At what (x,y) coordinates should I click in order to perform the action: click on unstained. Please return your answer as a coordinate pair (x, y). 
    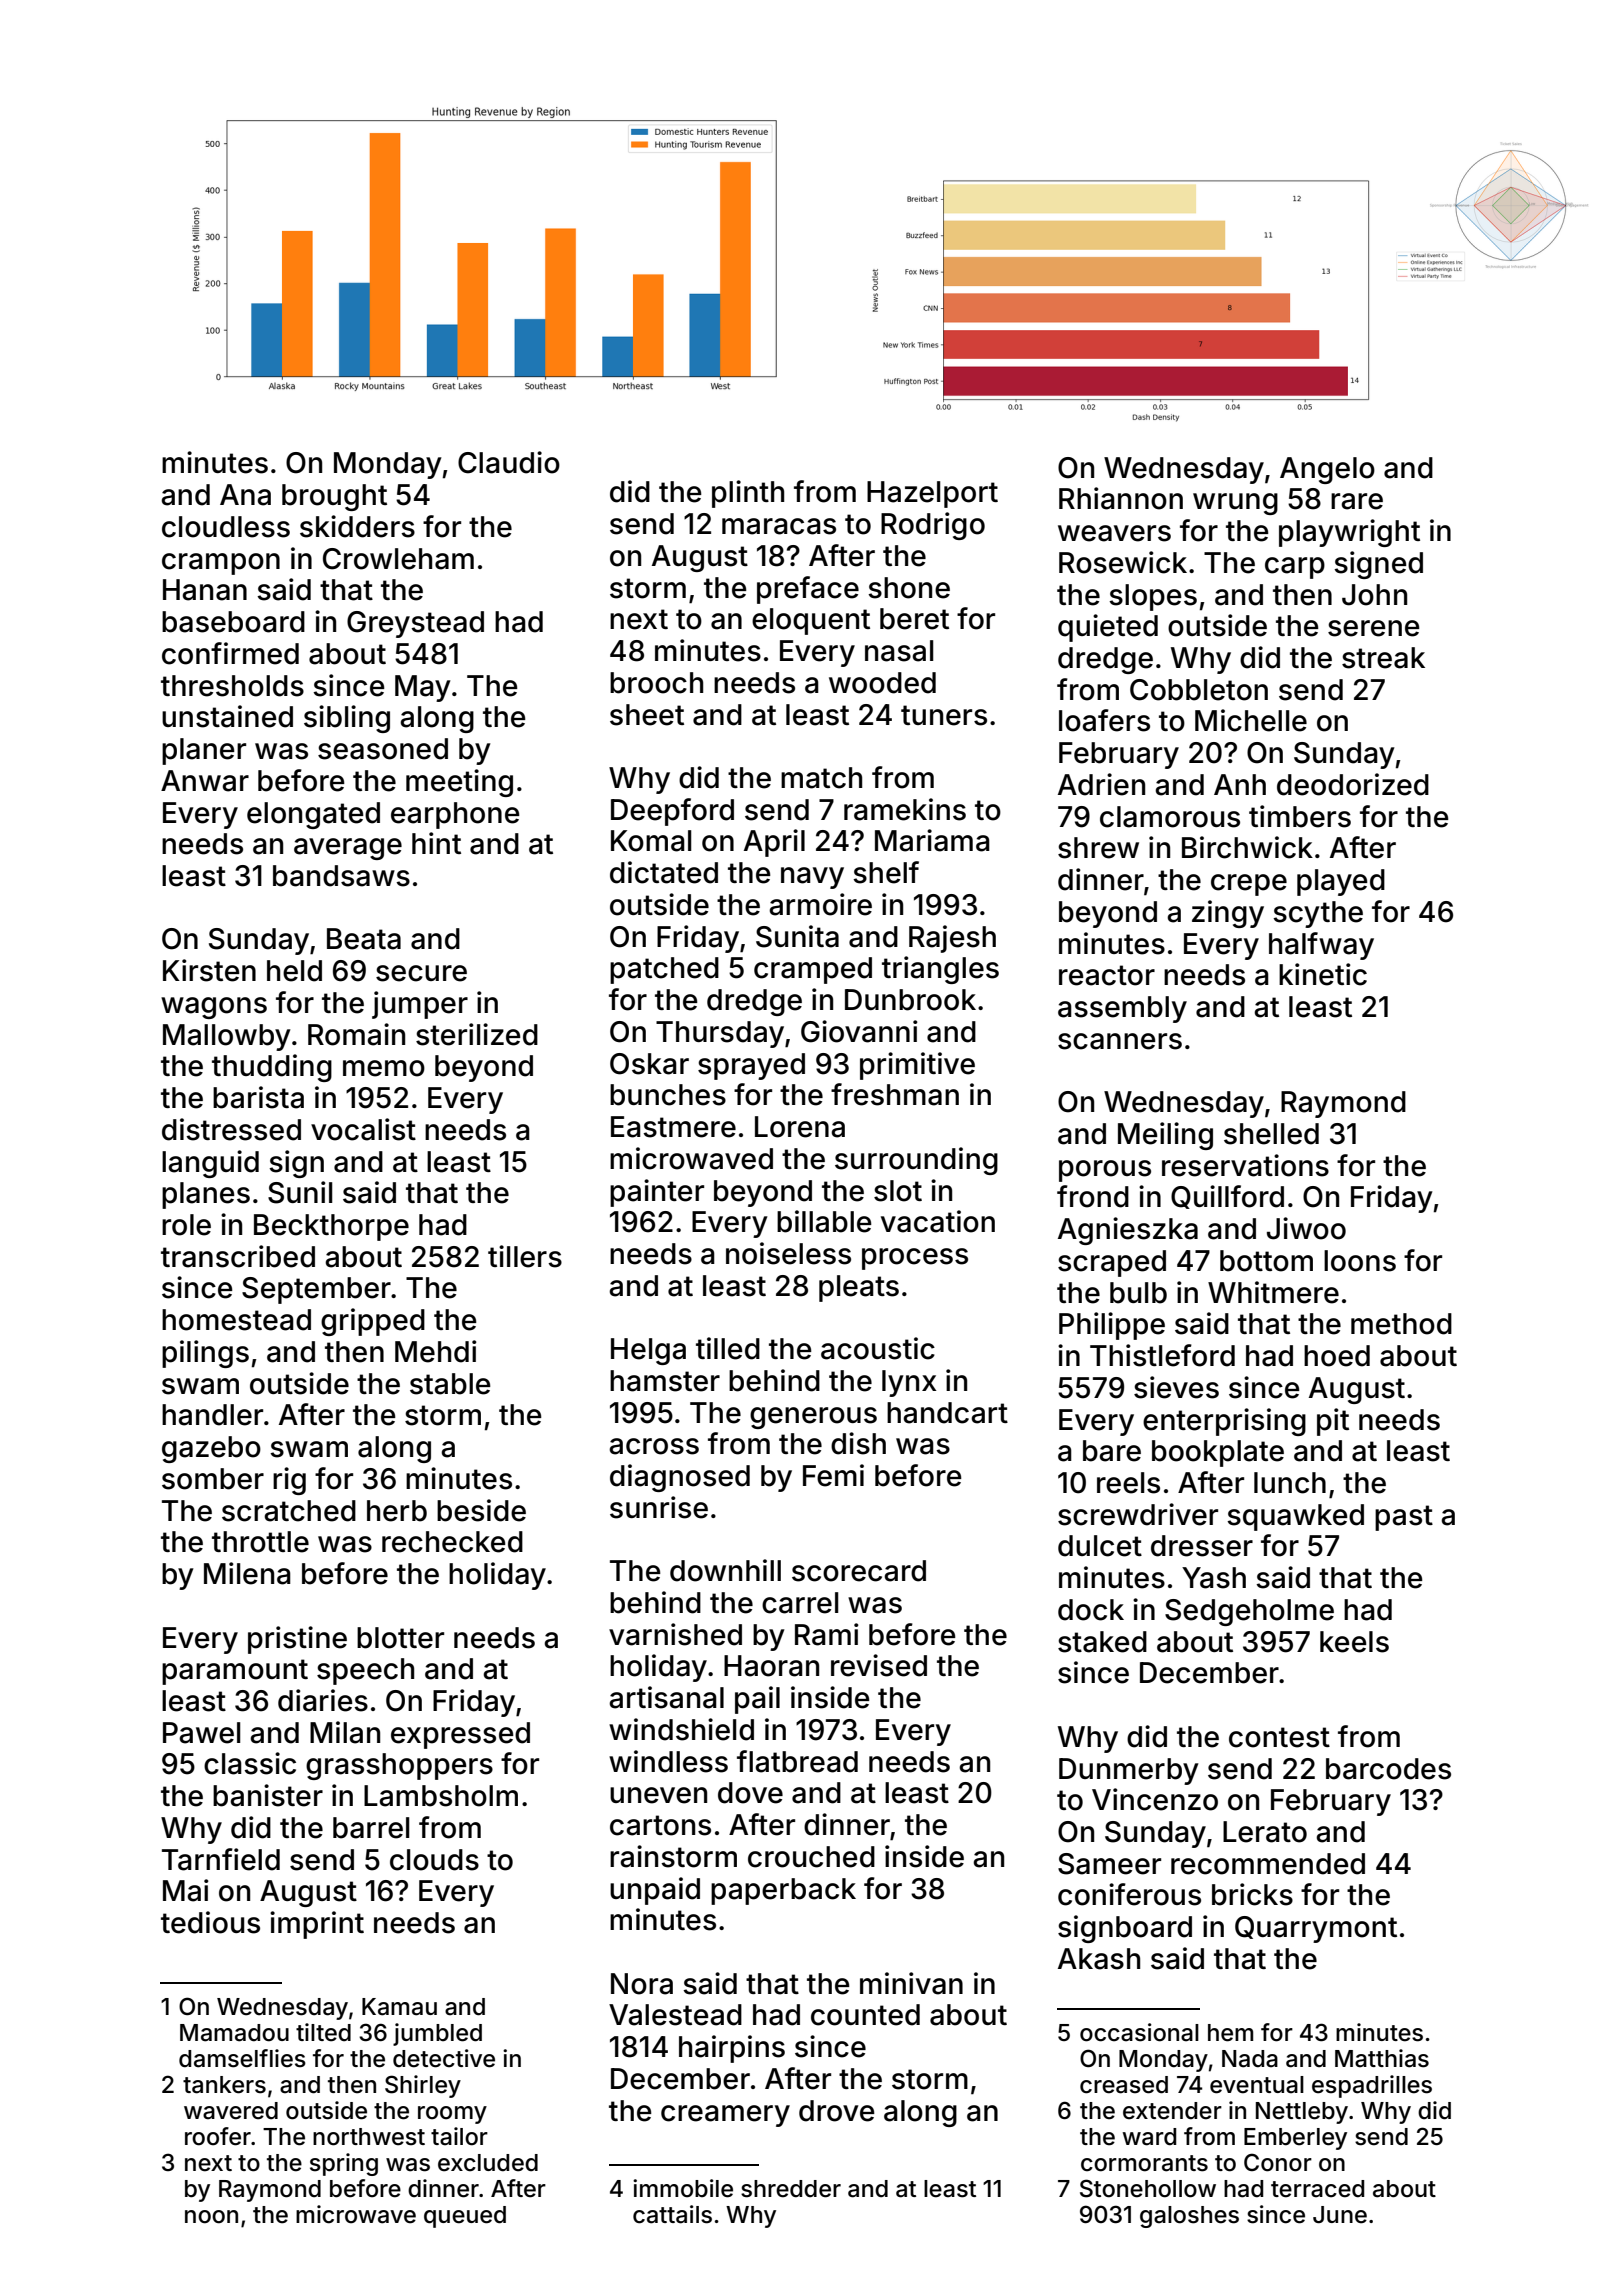
    Looking at the image, I should click on (227, 716).
